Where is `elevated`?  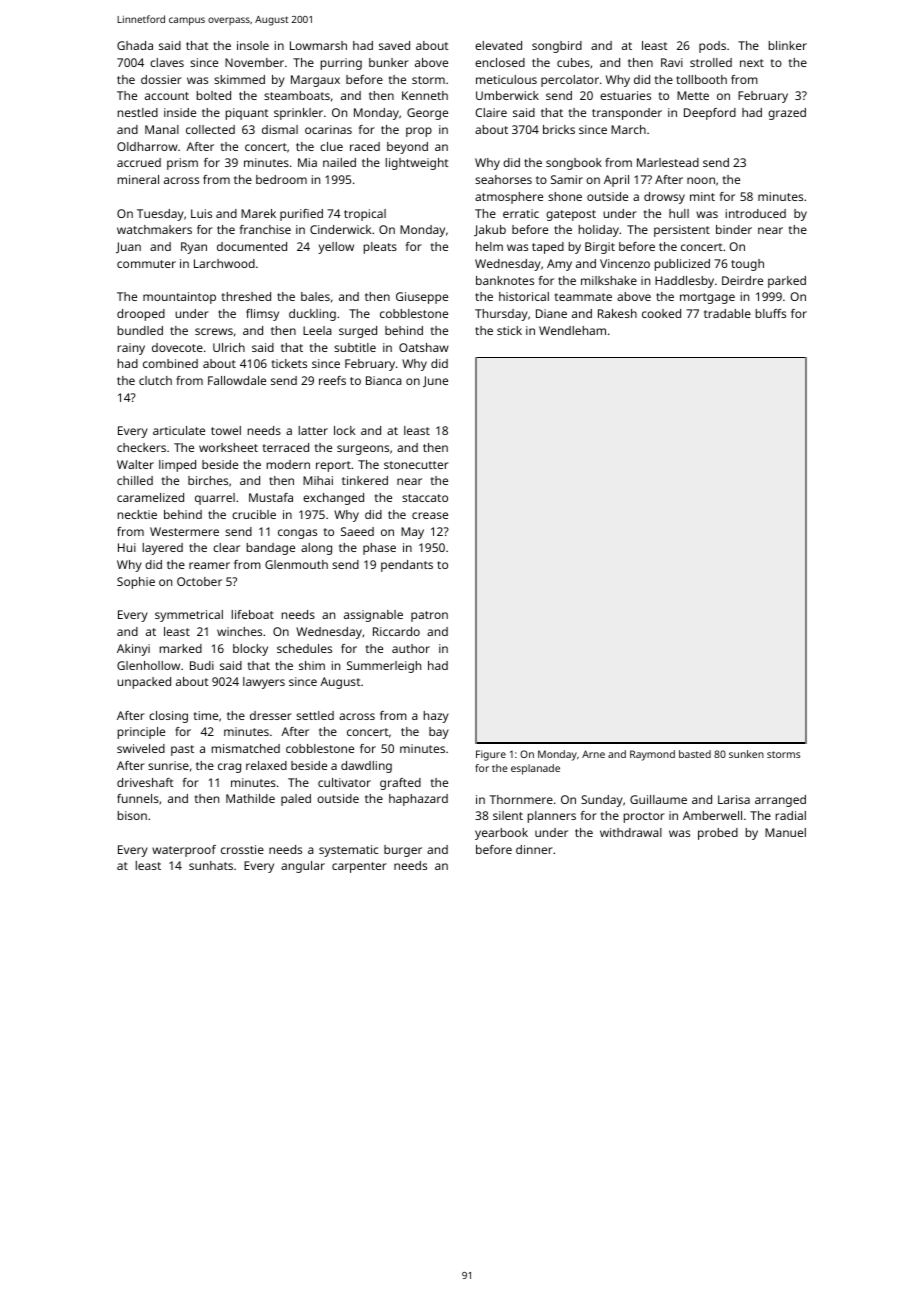 elevated is located at coordinates (498, 45).
